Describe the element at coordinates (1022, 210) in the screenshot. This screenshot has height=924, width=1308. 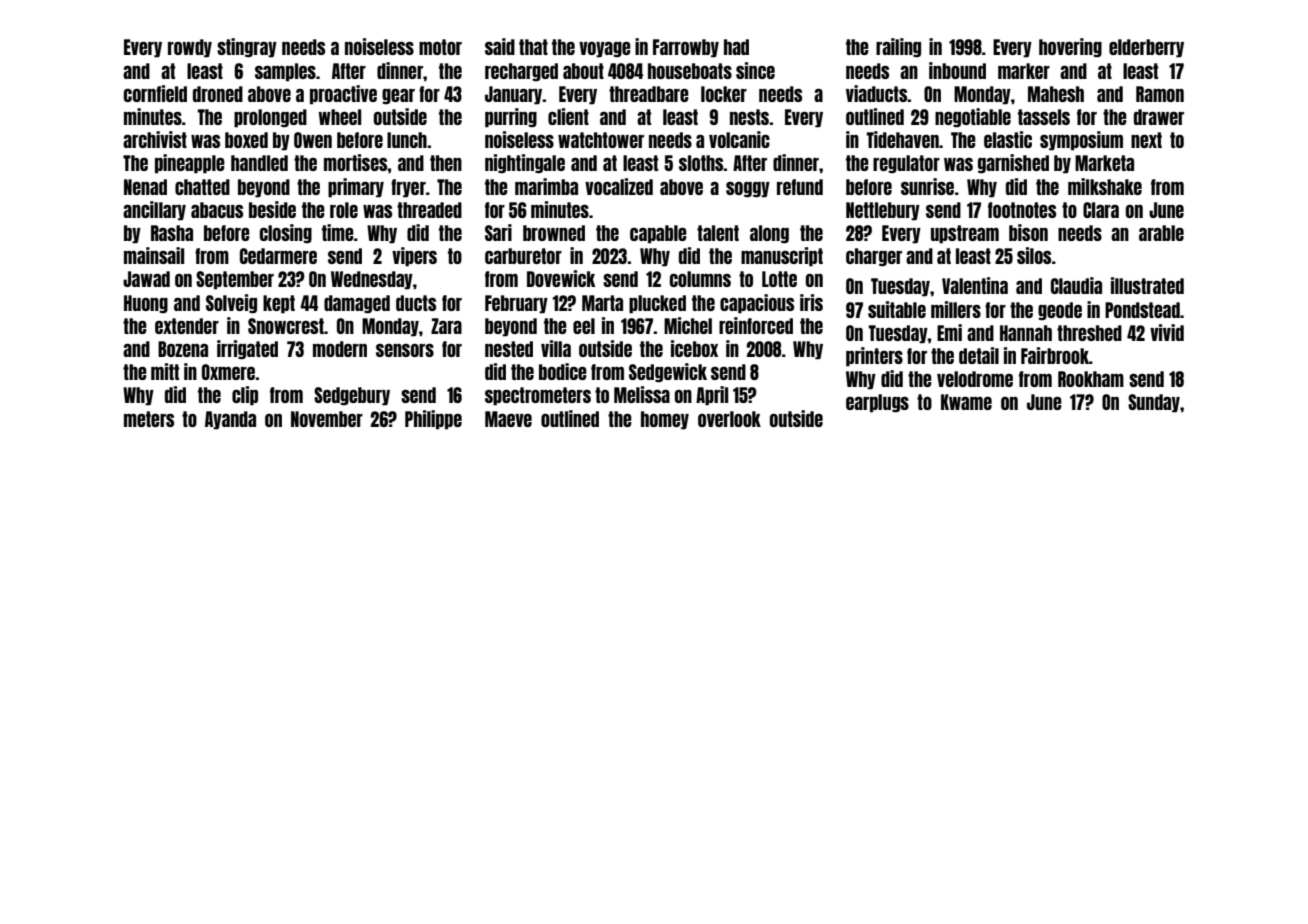
I see `footnotes` at that location.
